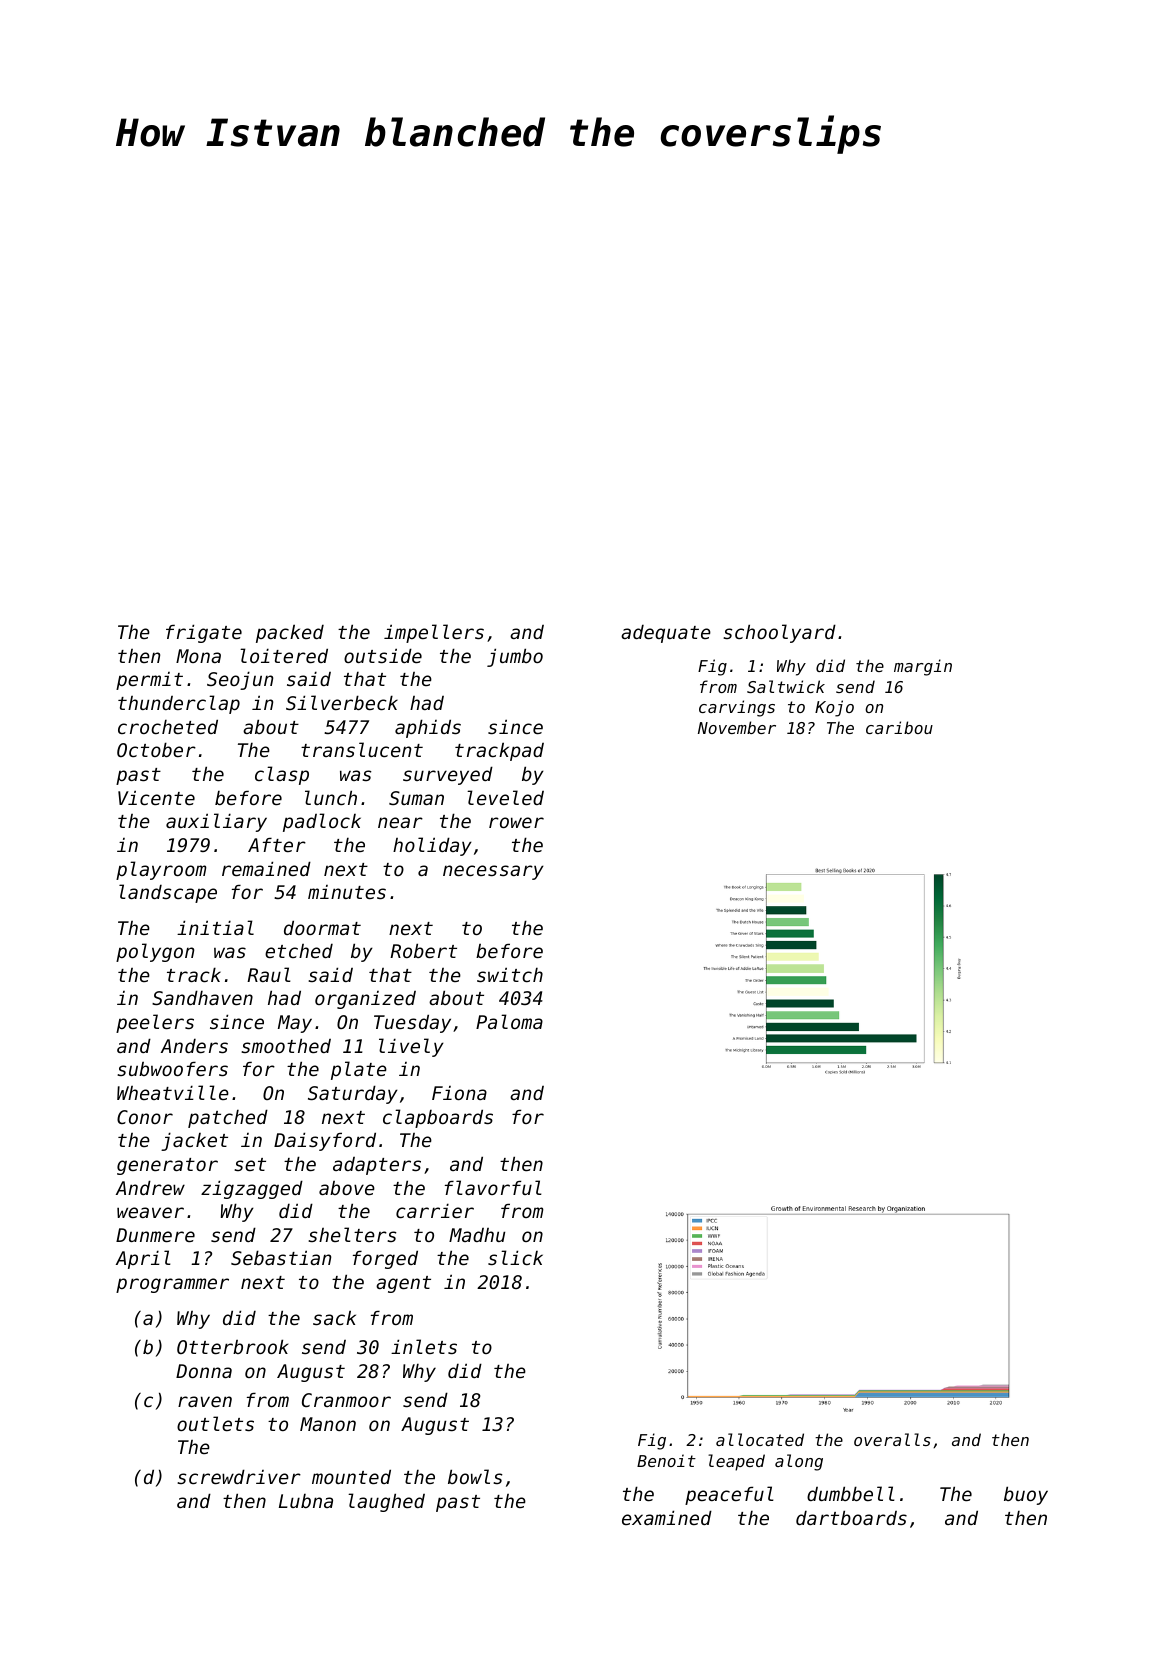 The height and width of the screenshot is (1654, 1165). I want to click on screwdriver, so click(239, 1476).
